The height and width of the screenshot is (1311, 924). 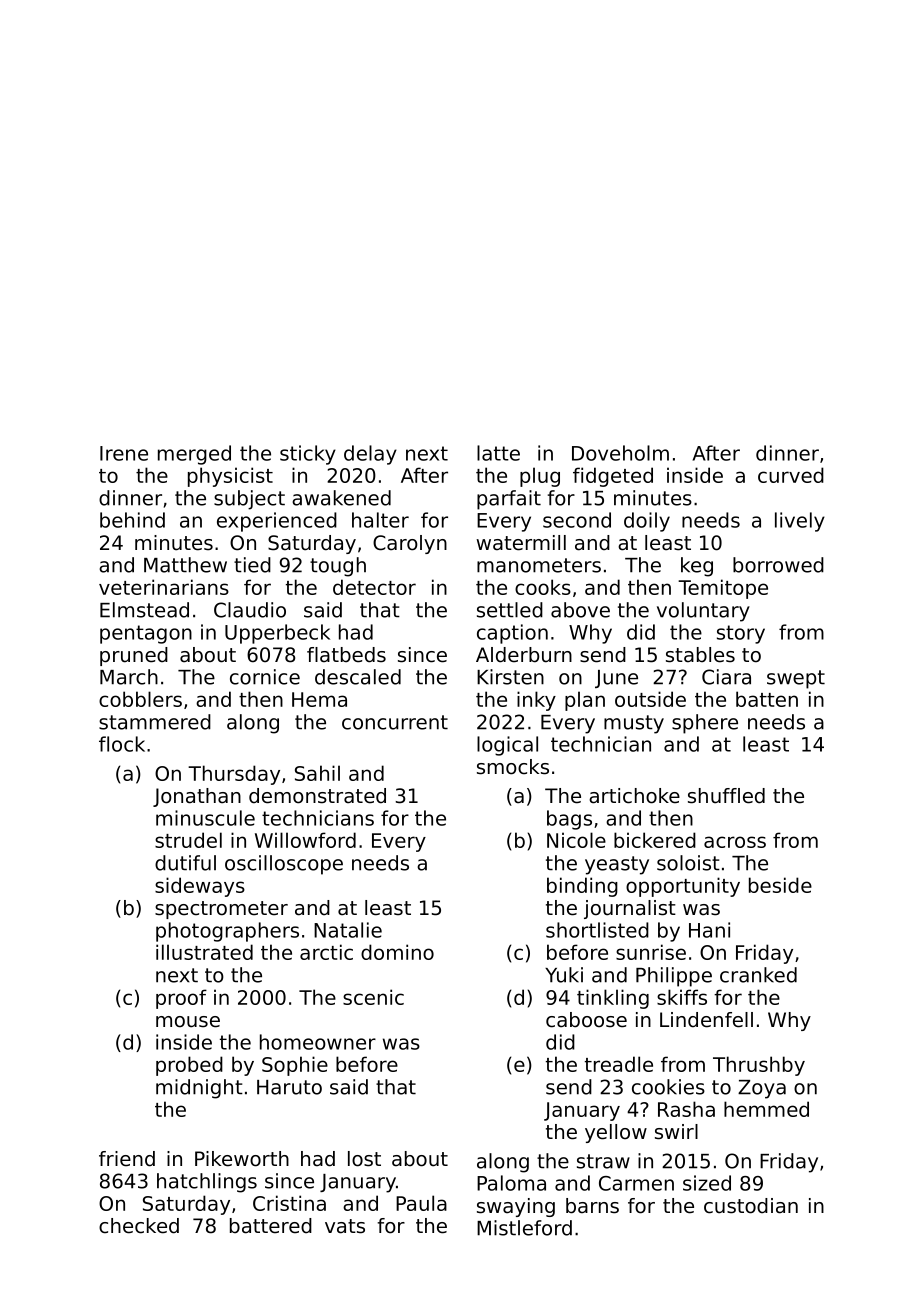 I want to click on checked, so click(x=139, y=1226).
